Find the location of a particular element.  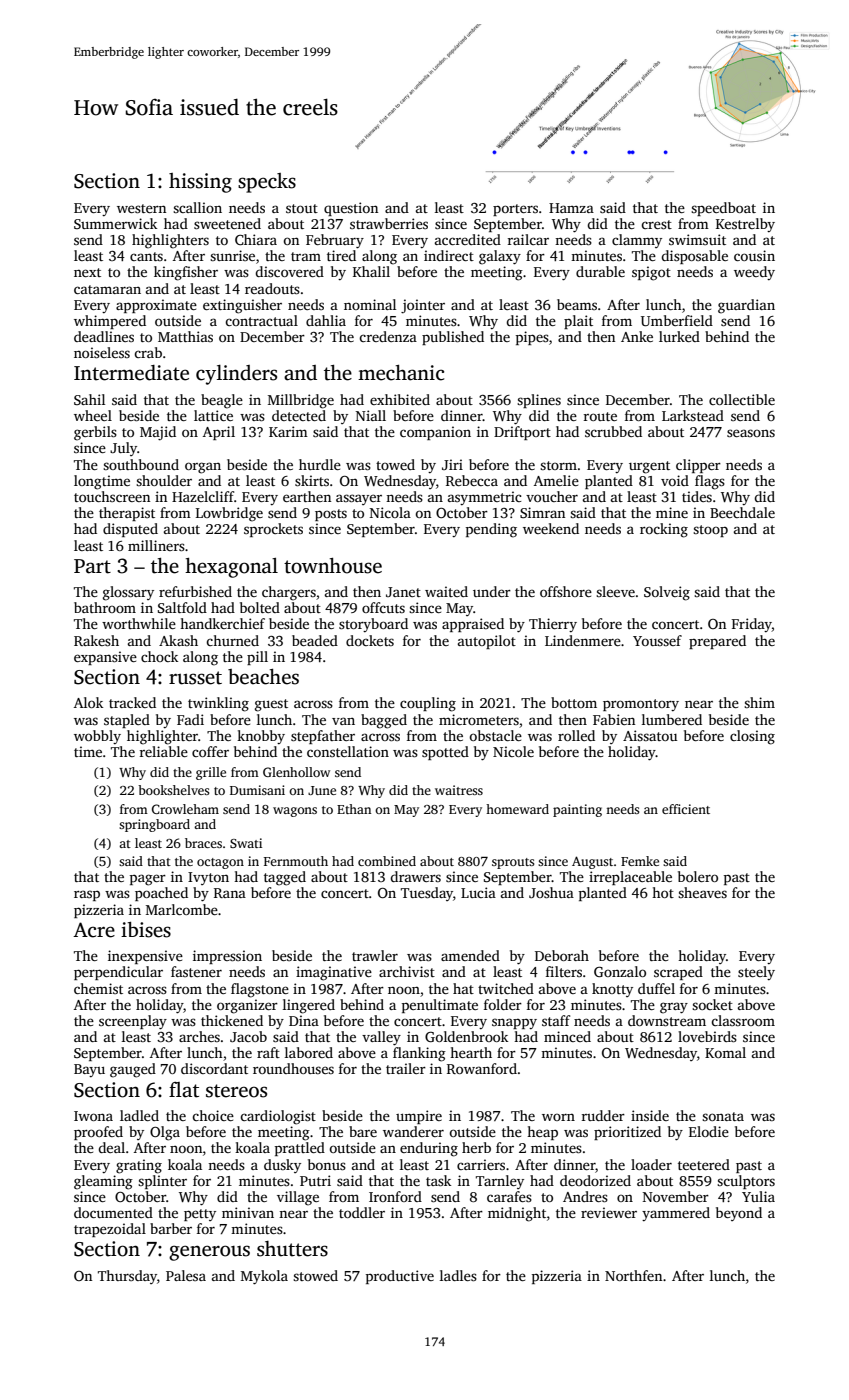

Nicola is located at coordinates (390, 512).
